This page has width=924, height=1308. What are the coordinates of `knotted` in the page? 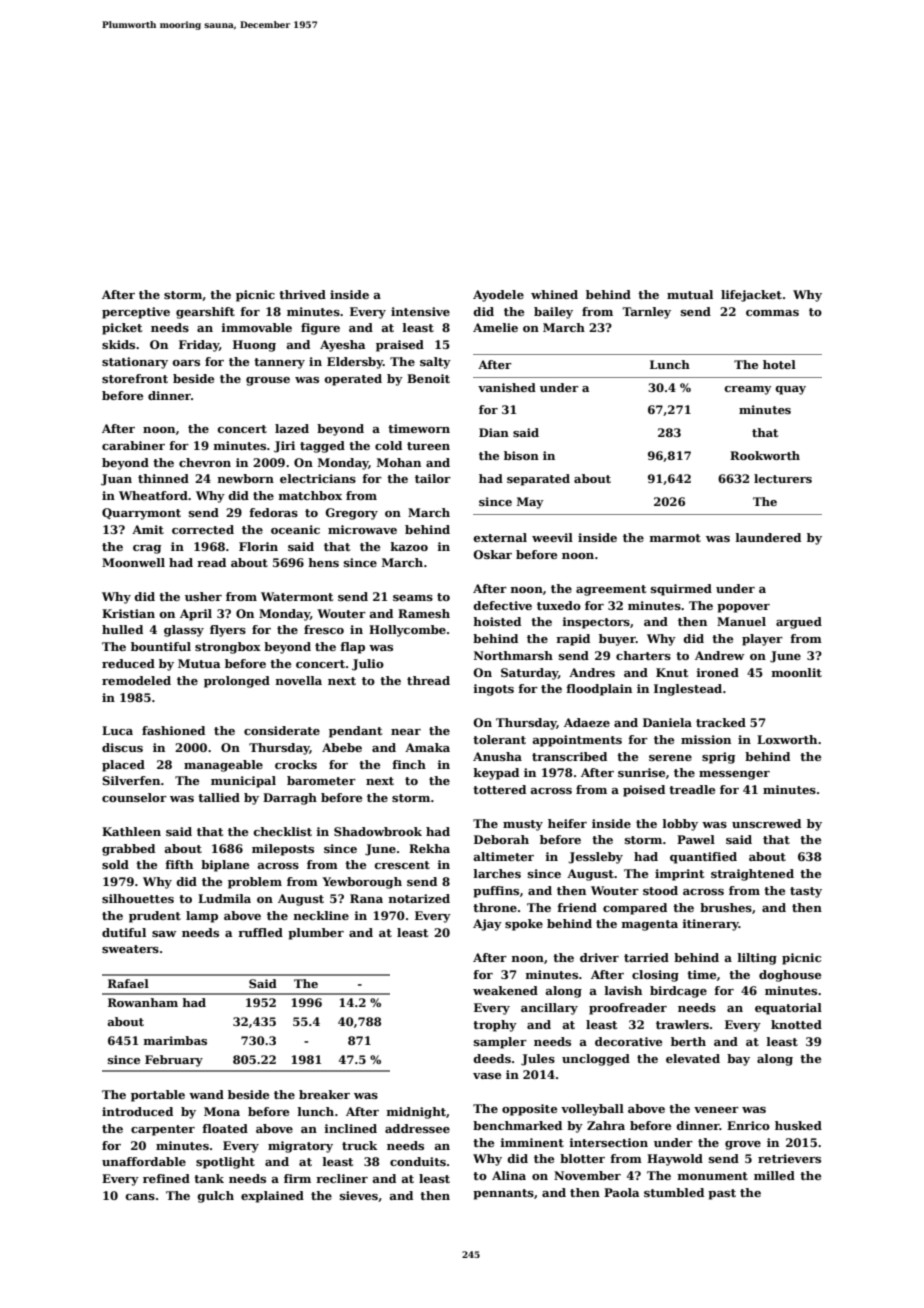 It's located at (796, 1024).
